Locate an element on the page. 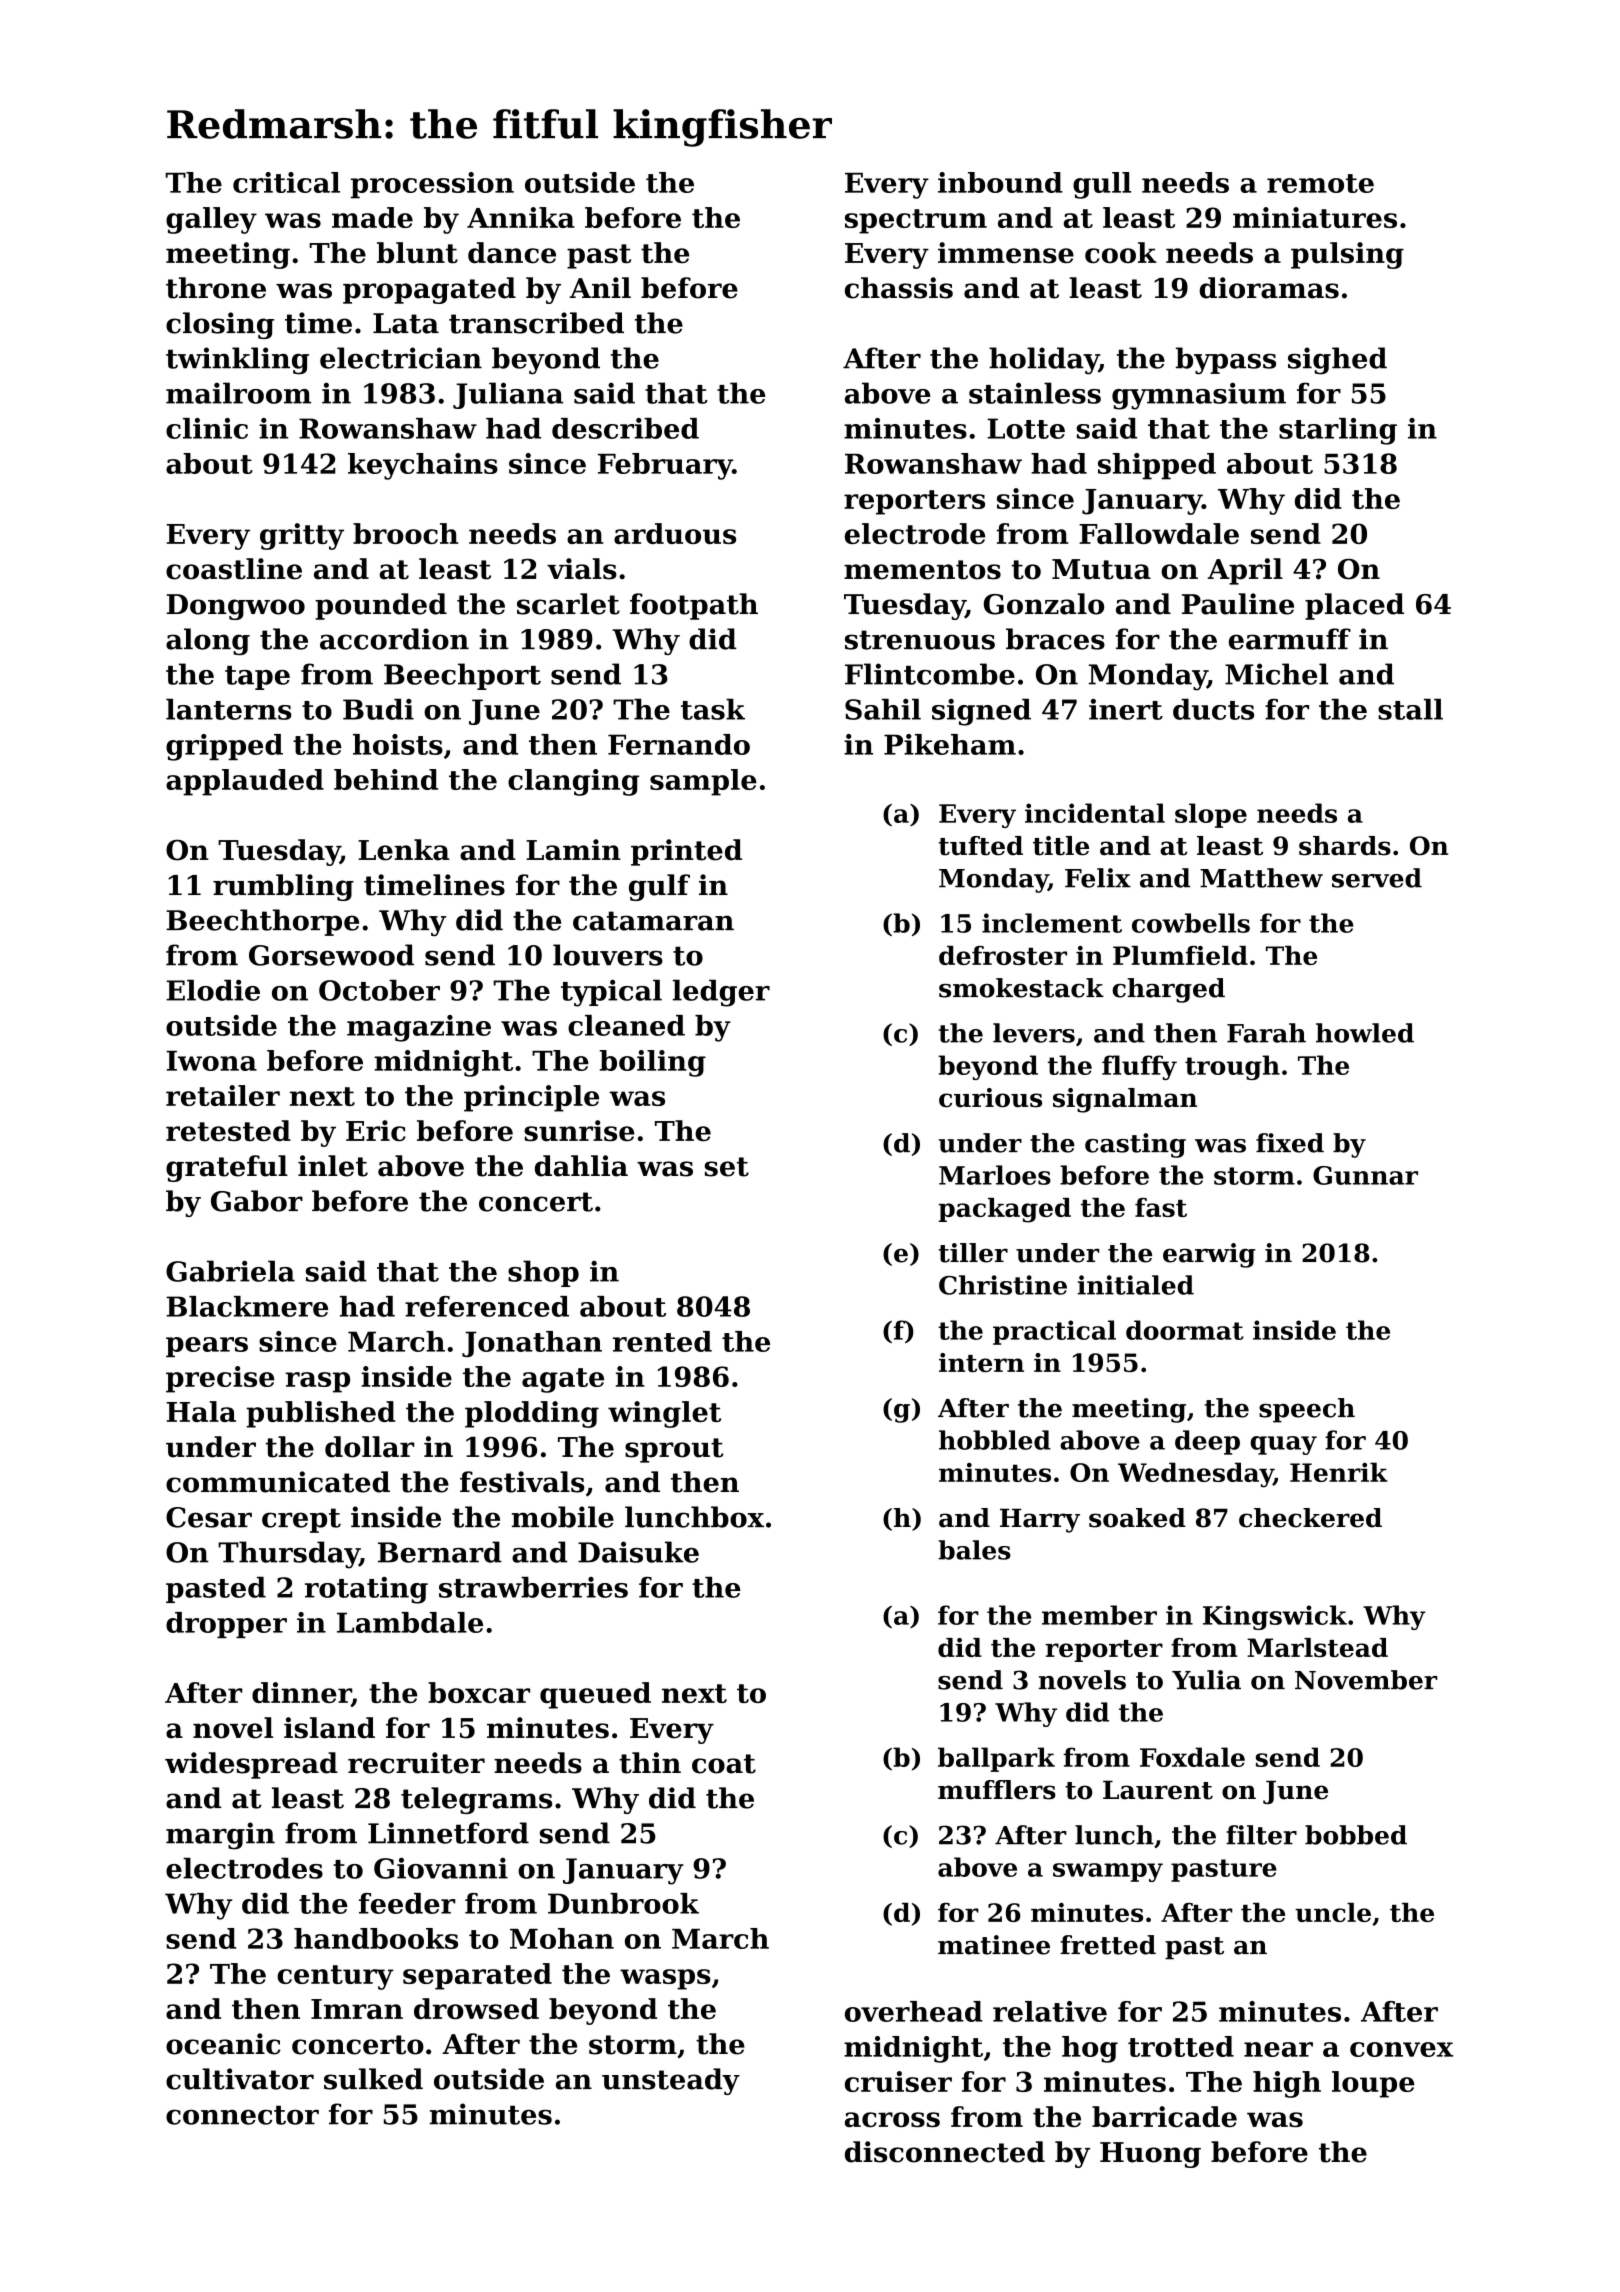 The height and width of the image is (2292, 1620). Henrik is located at coordinates (1339, 1472).
